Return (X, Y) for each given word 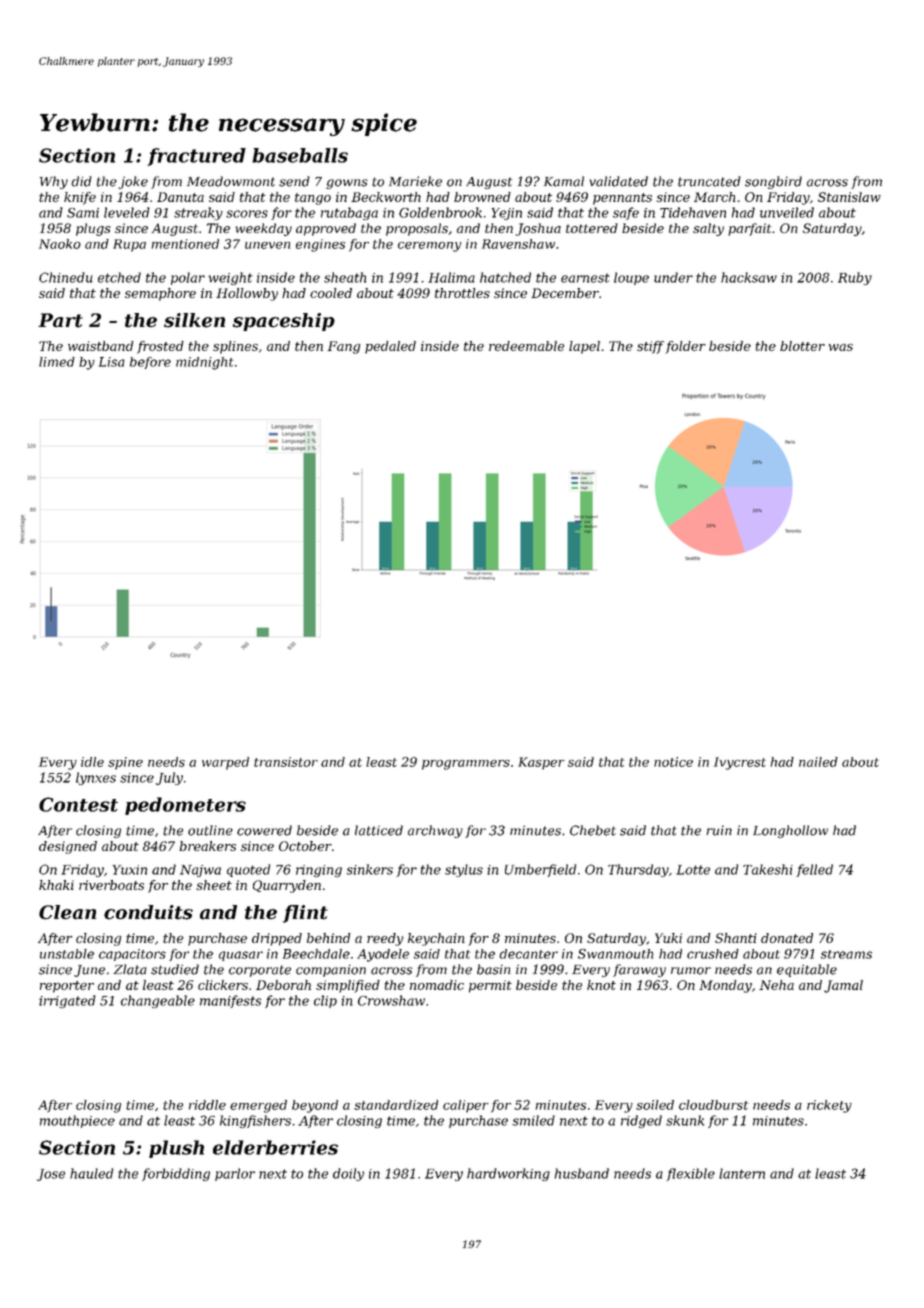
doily (348, 1174)
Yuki (668, 938)
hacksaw (749, 277)
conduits (148, 912)
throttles (462, 293)
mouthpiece (77, 1121)
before (150, 363)
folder (685, 347)
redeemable (526, 346)
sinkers (369, 869)
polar (188, 278)
